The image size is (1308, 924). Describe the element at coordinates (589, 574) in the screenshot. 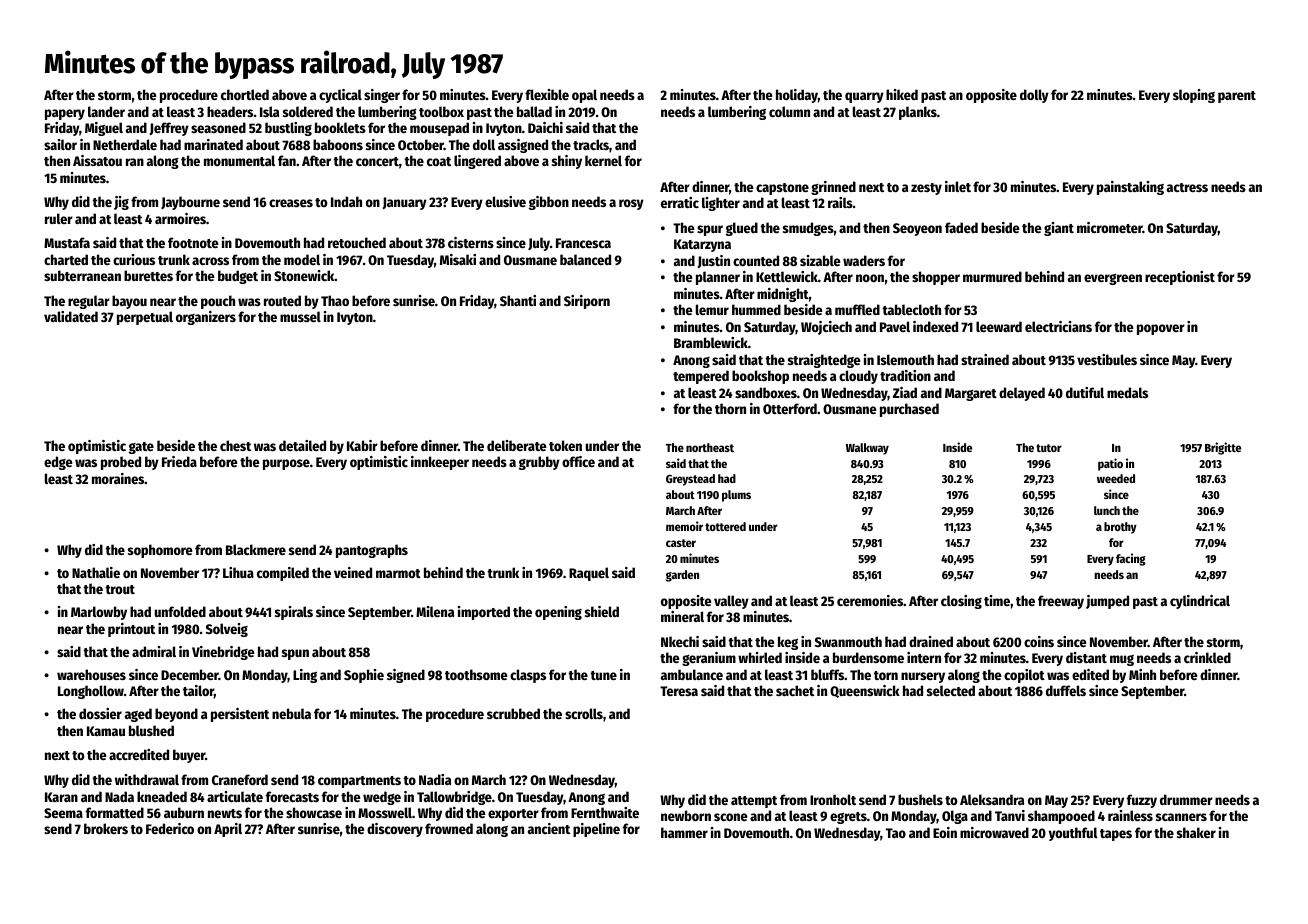

I see `Raquel` at that location.
